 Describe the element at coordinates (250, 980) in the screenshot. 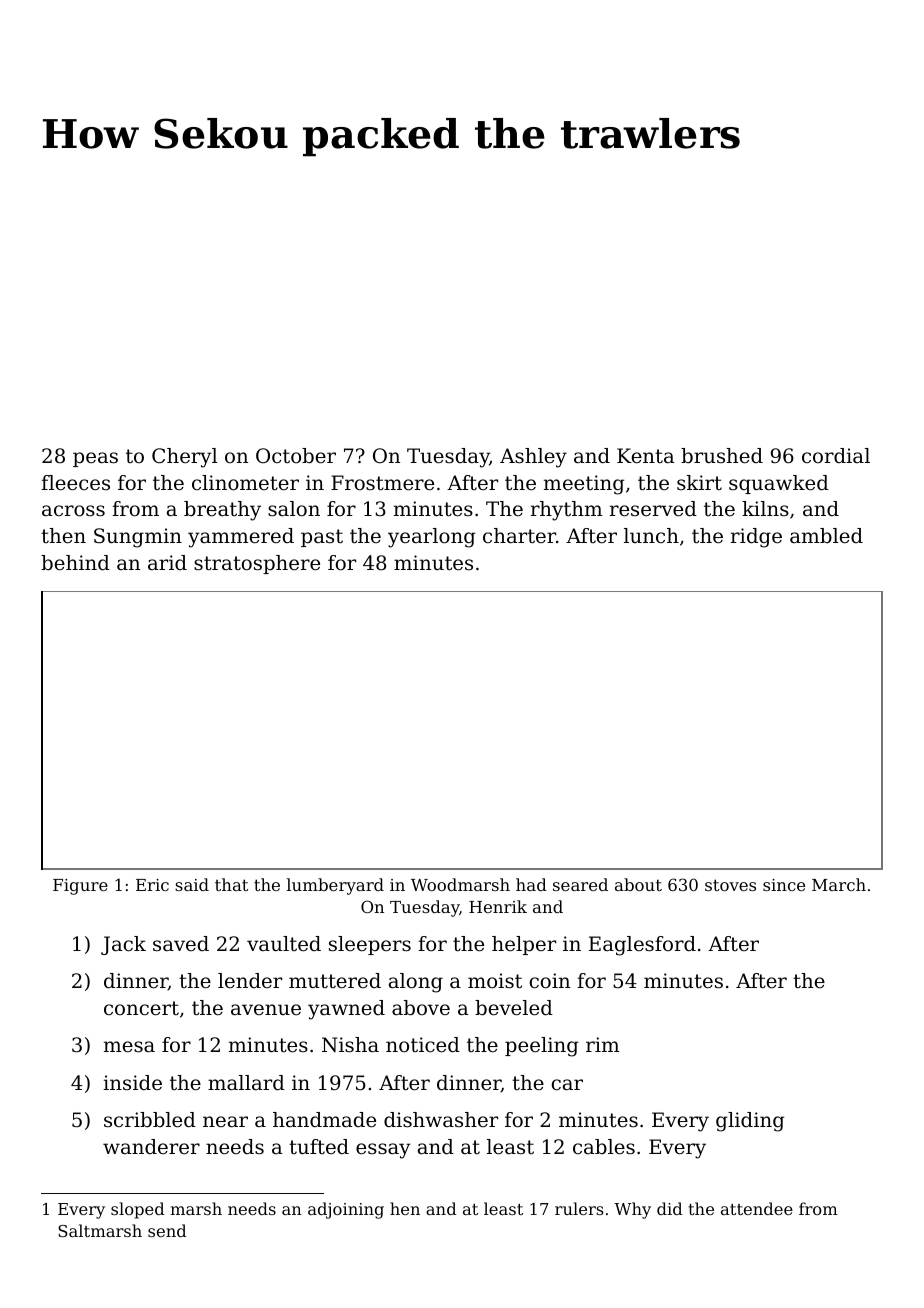

I see `lender` at that location.
